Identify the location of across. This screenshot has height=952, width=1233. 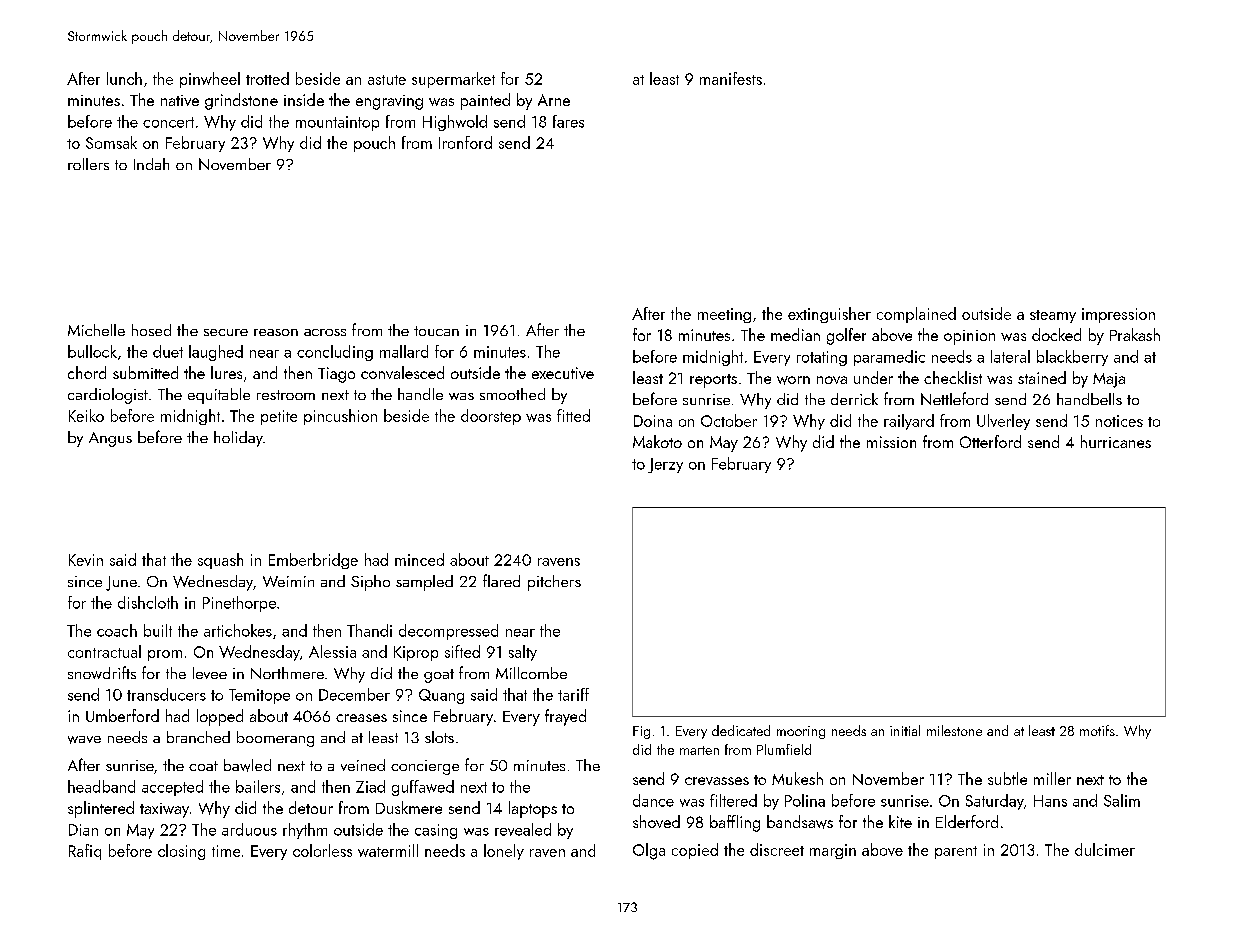
(325, 332).
